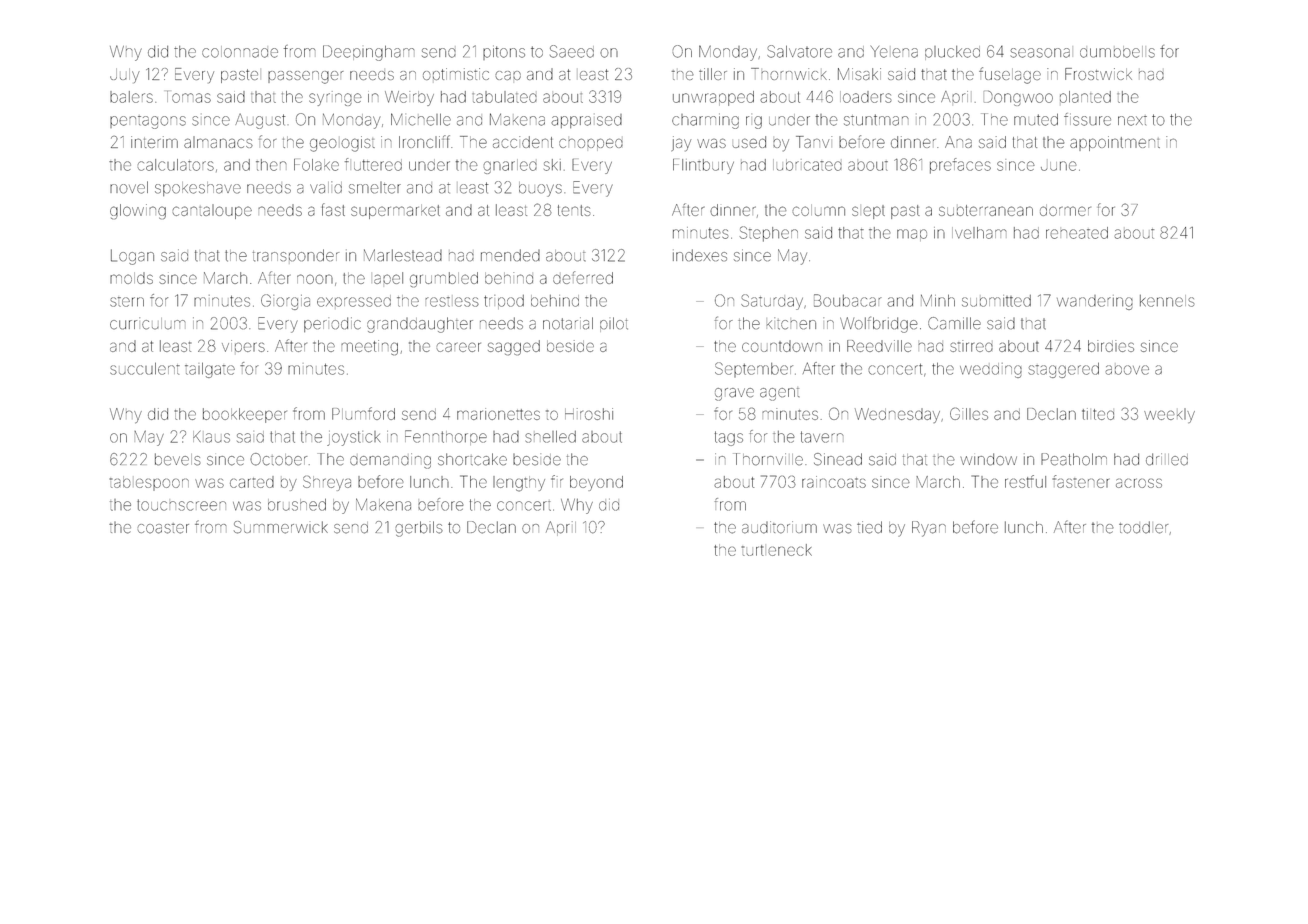  What do you see at coordinates (210, 370) in the screenshot?
I see `tailgate` at bounding box center [210, 370].
